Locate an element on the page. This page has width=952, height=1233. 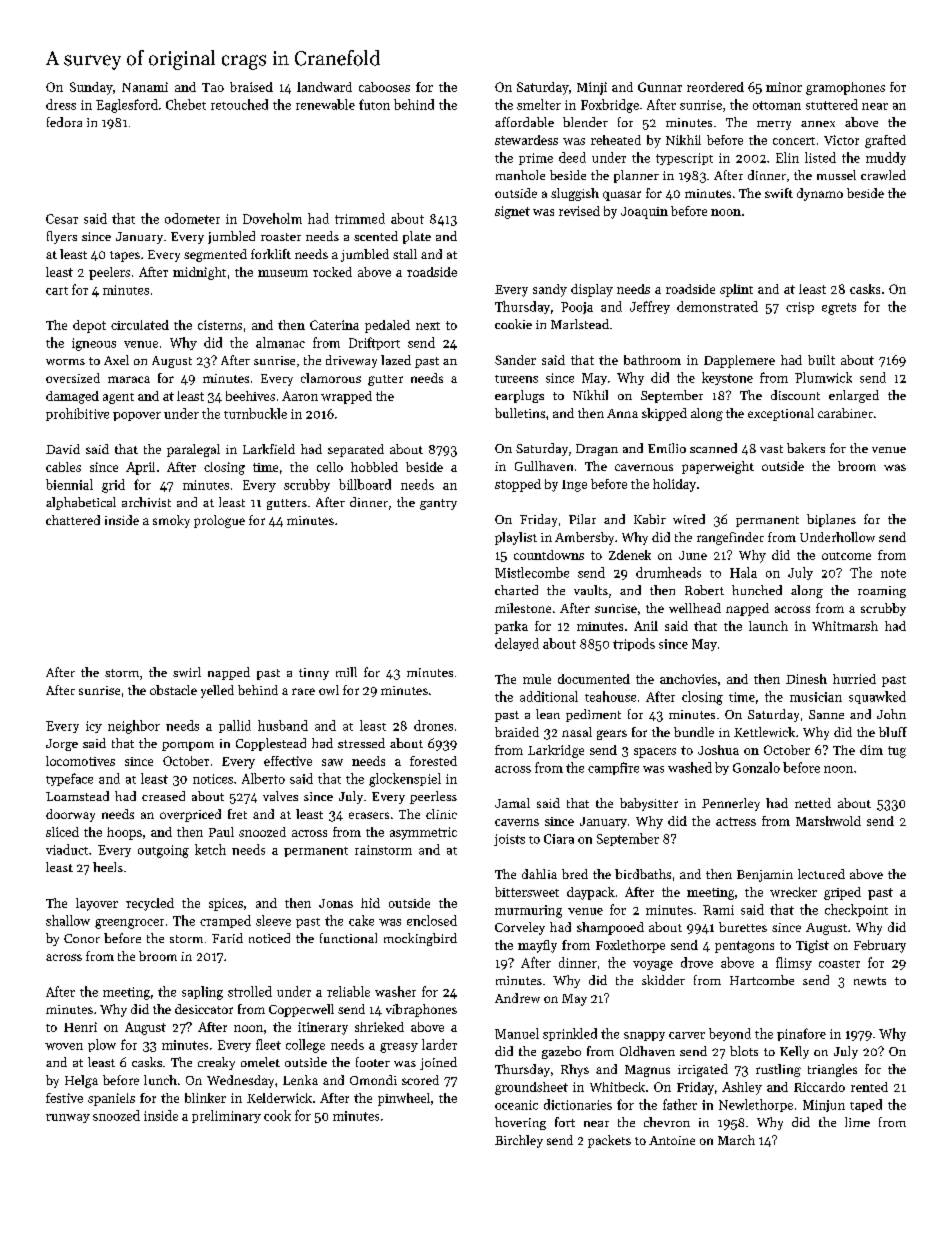
runway is located at coordinates (68, 1118).
